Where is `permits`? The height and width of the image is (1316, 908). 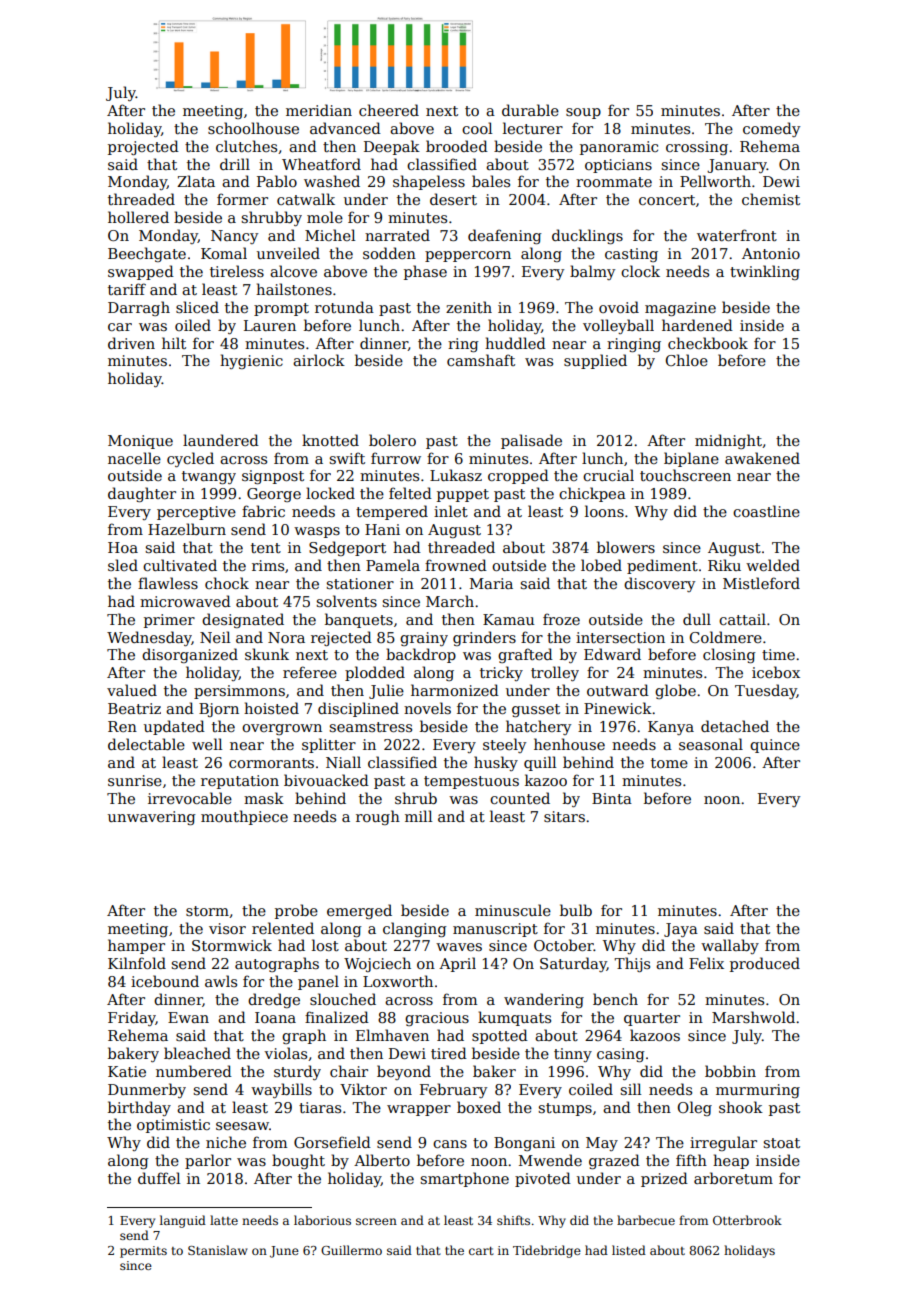
permits is located at coordinates (143, 1252).
